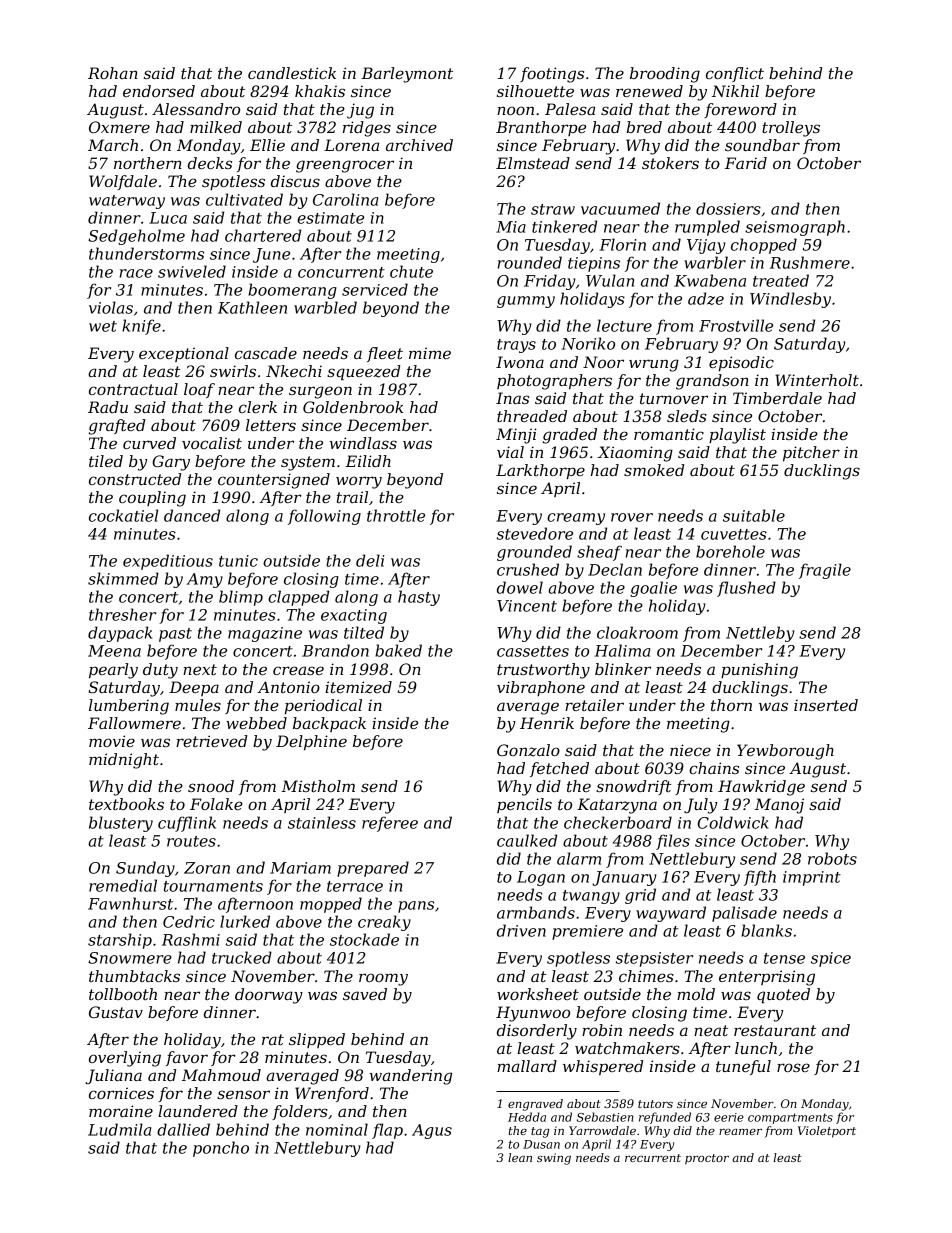 The height and width of the screenshot is (1233, 952). What do you see at coordinates (267, 145) in the screenshot?
I see `Ellie` at bounding box center [267, 145].
